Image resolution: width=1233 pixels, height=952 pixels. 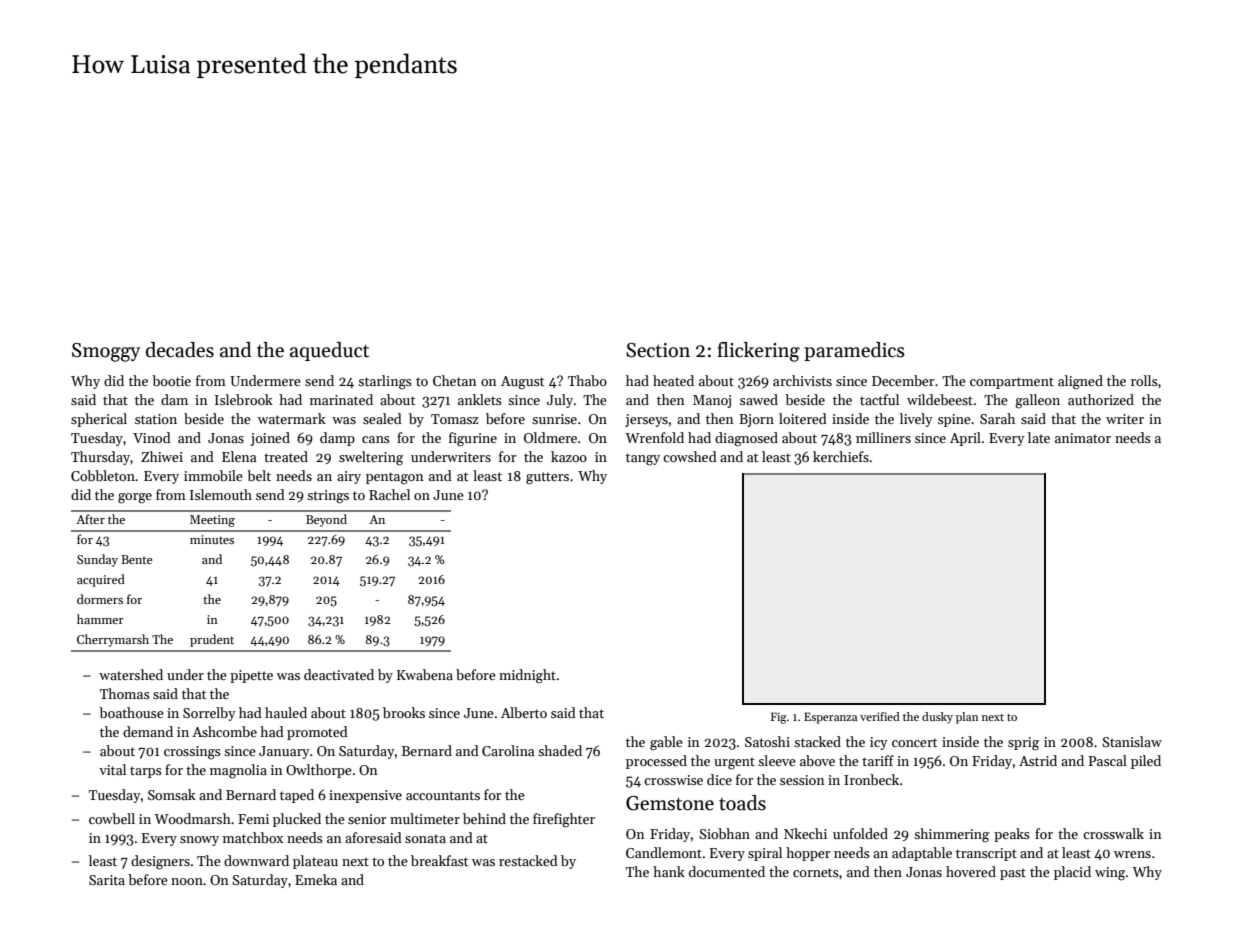 What do you see at coordinates (106, 352) in the screenshot?
I see `Smoggy` at bounding box center [106, 352].
